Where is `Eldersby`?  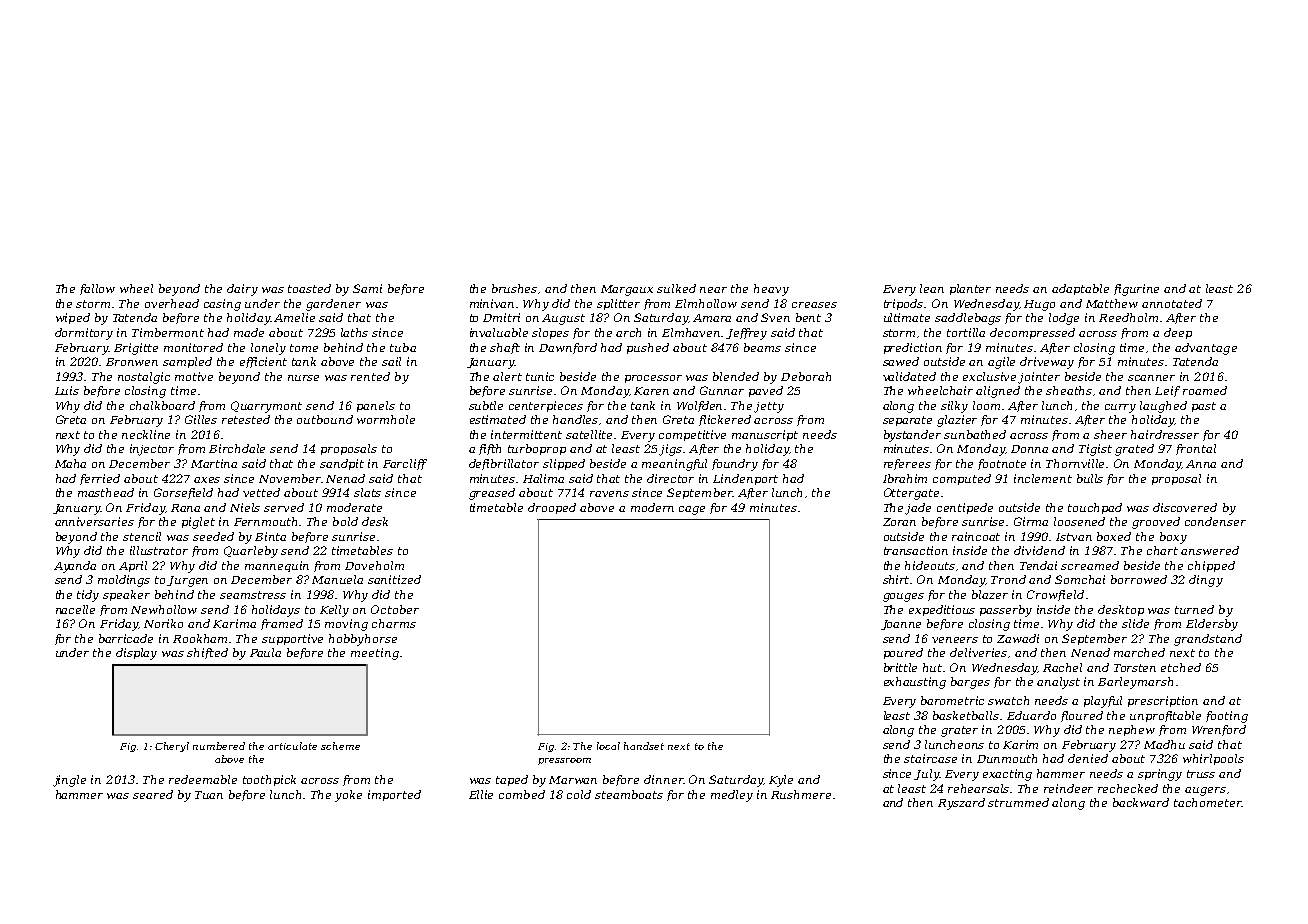
Eldersby is located at coordinates (1212, 625).
